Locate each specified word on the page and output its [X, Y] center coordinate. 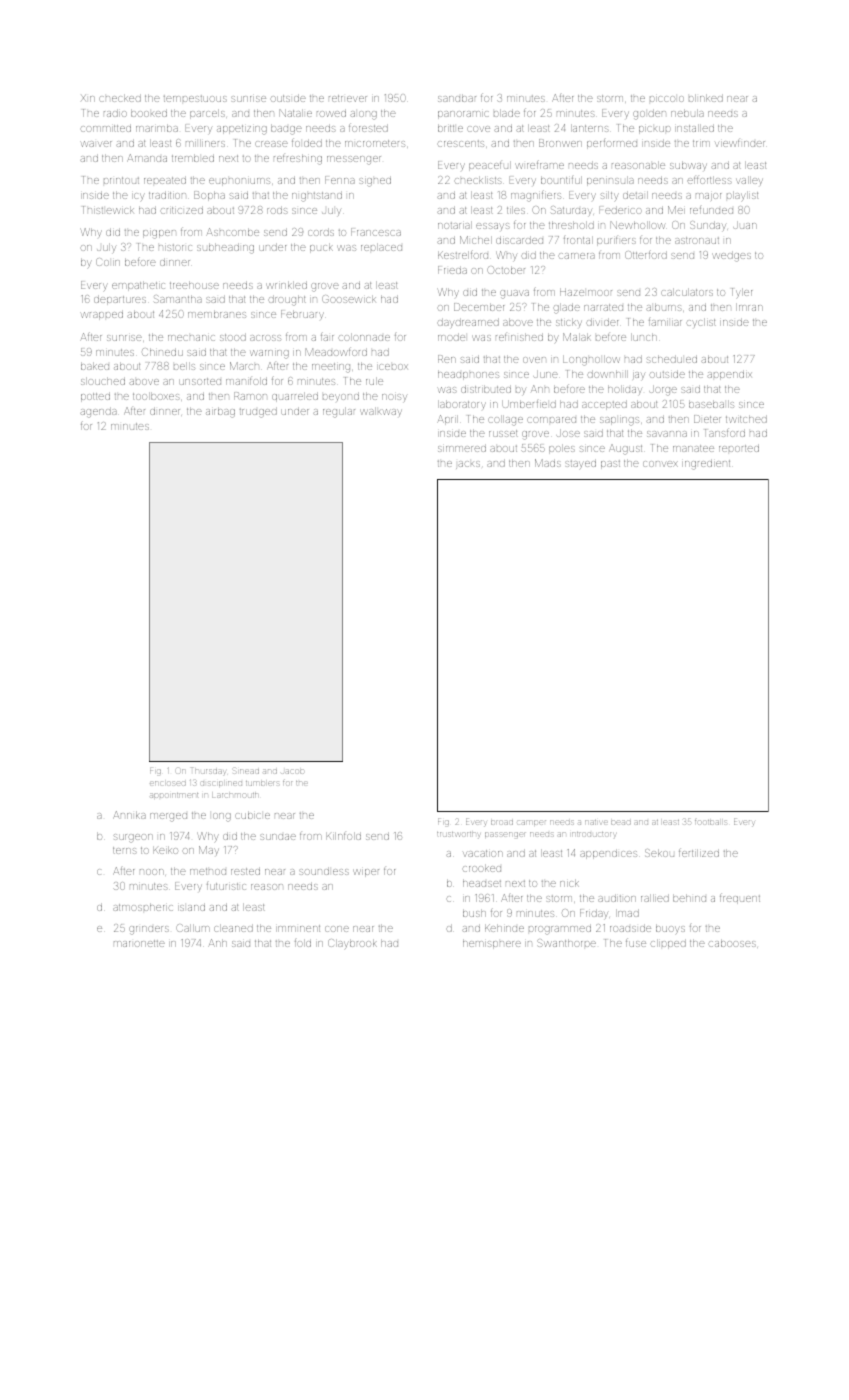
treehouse [194, 285]
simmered [462, 448]
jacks [468, 465]
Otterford [646, 254]
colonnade [364, 337]
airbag [220, 412]
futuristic [226, 886]
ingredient [706, 464]
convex [660, 464]
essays [493, 226]
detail [635, 195]
